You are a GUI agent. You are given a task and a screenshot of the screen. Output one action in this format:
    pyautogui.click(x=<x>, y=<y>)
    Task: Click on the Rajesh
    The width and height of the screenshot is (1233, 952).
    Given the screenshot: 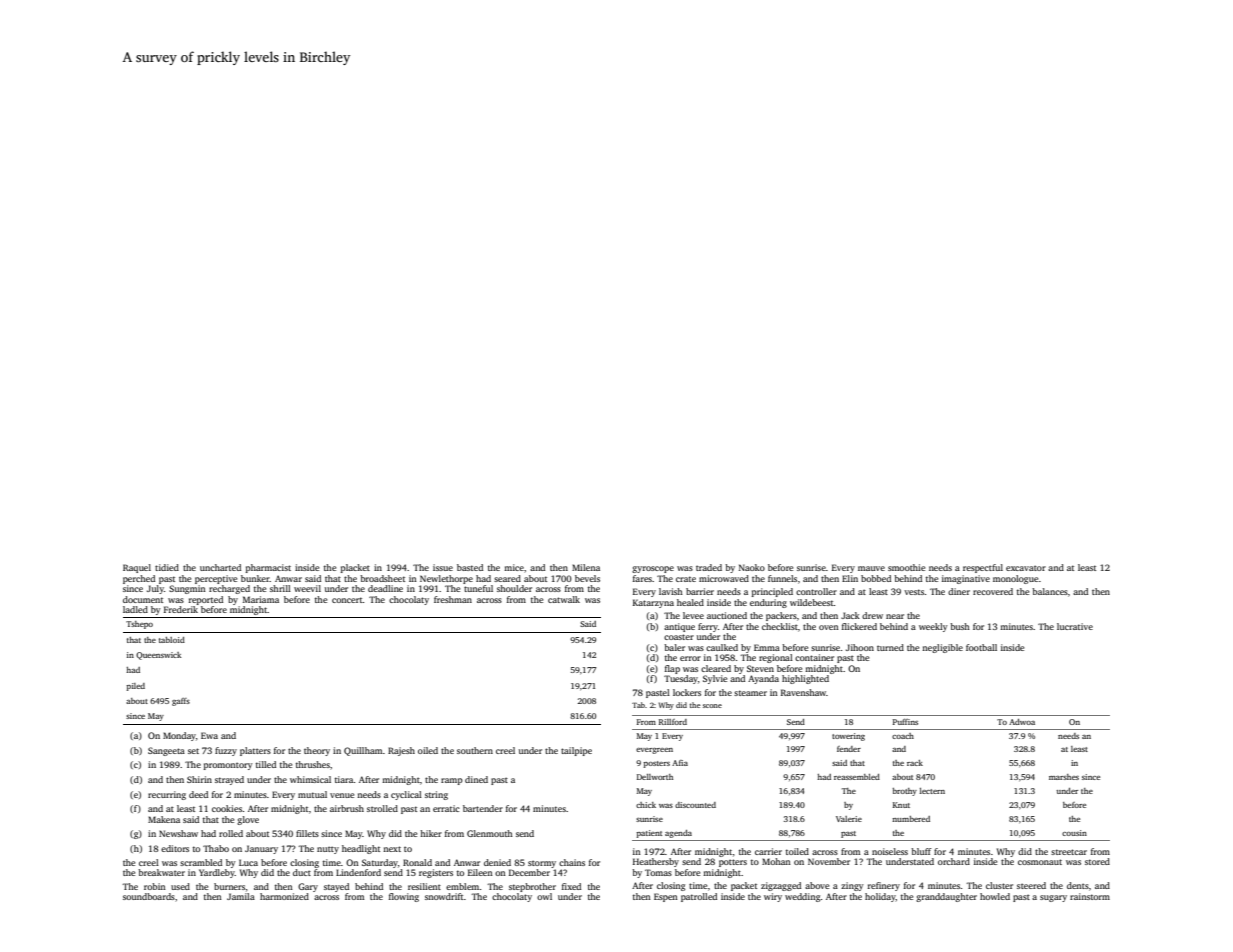 What is the action you would take?
    pyautogui.click(x=401, y=751)
